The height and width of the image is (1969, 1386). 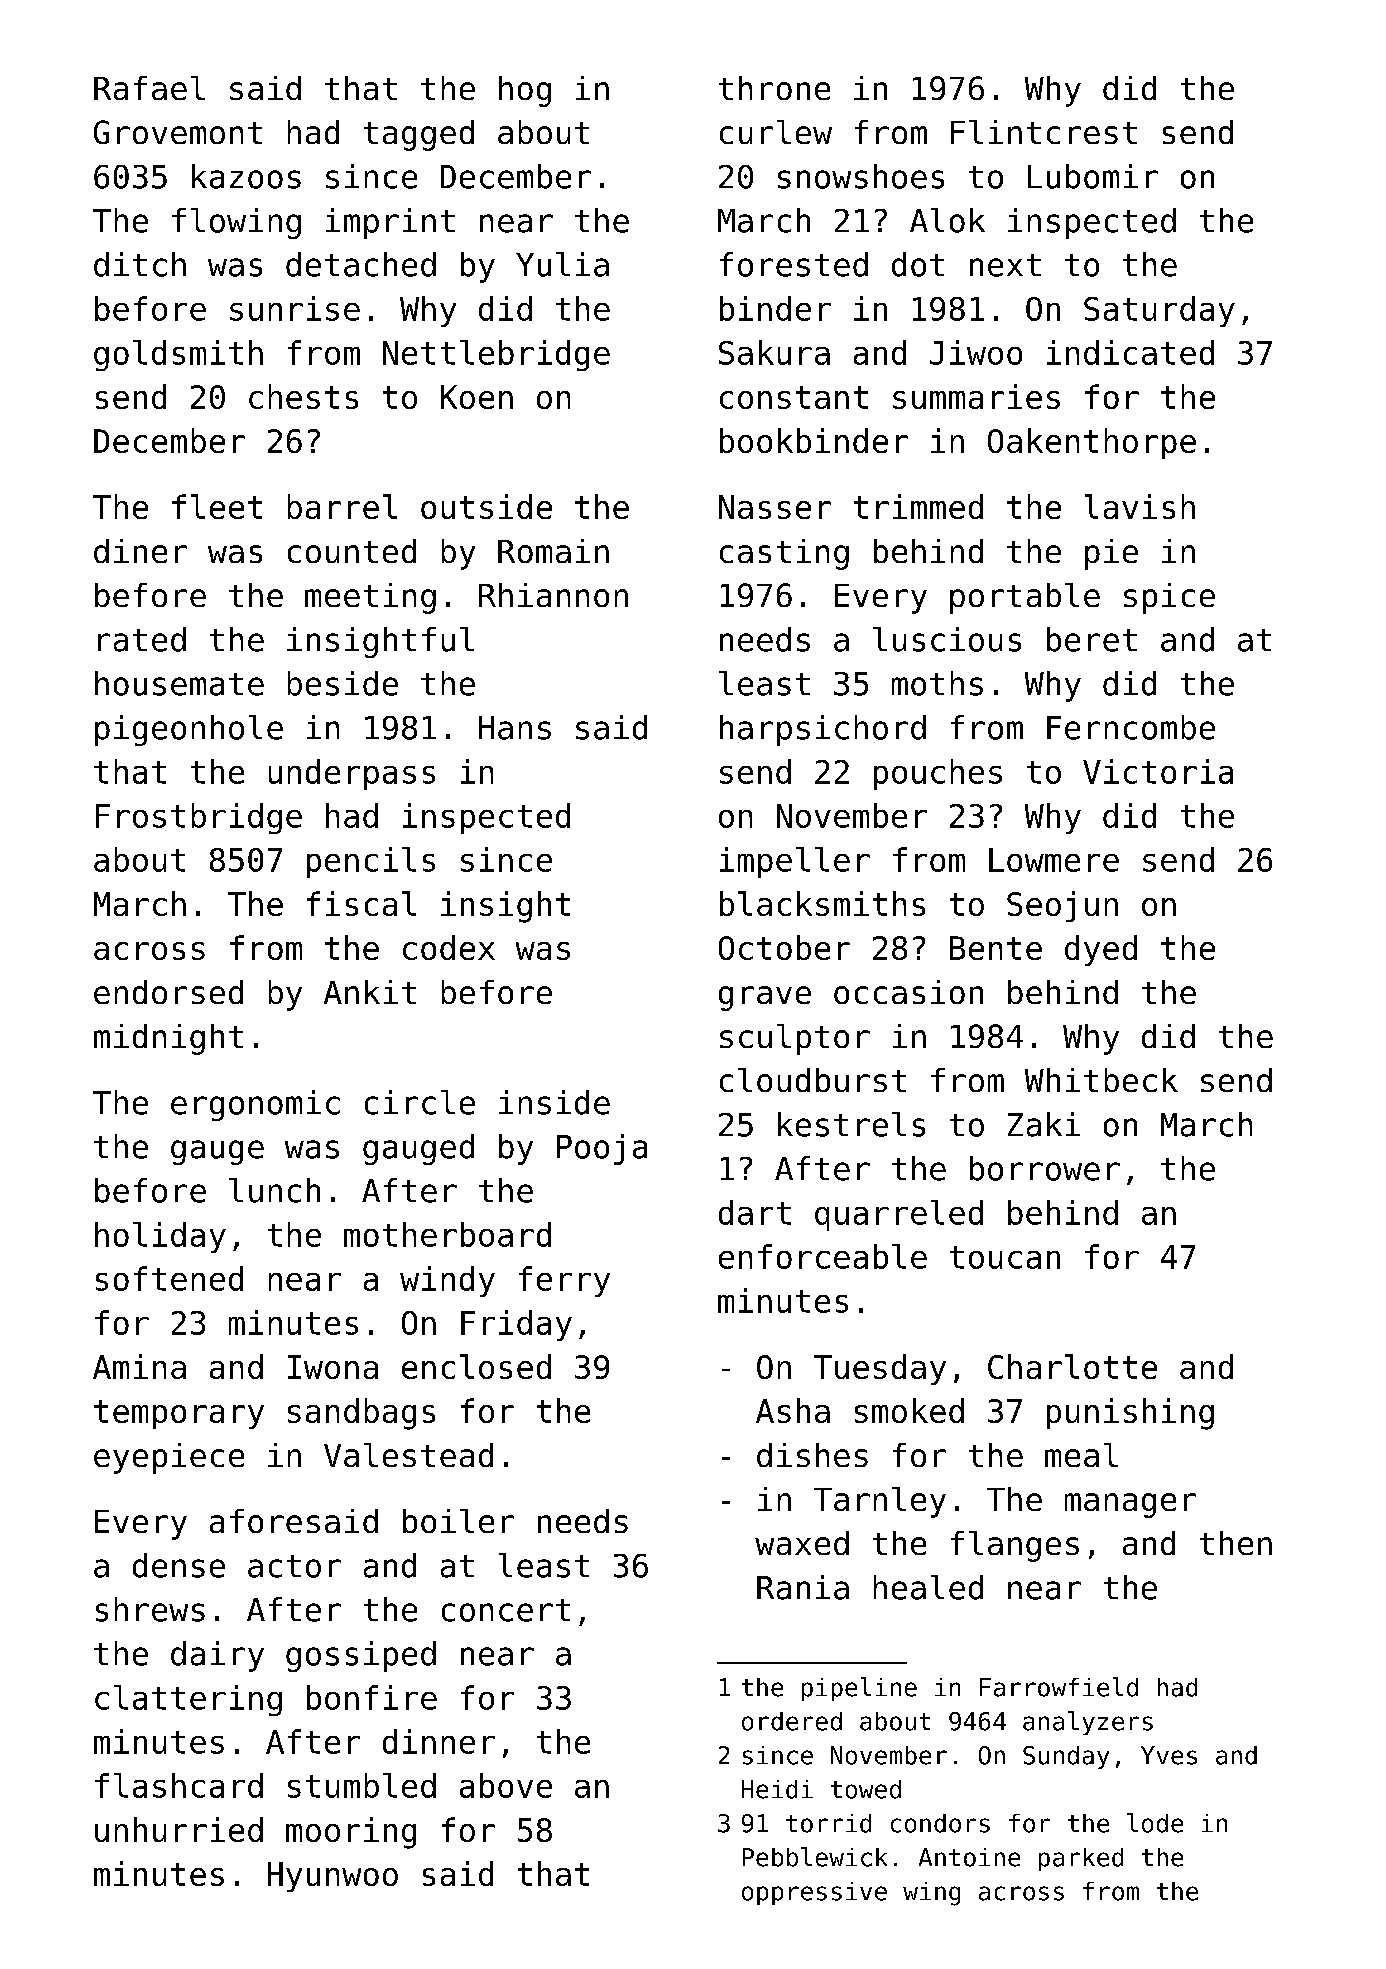 I want to click on flanges, so click(x=1015, y=1546).
